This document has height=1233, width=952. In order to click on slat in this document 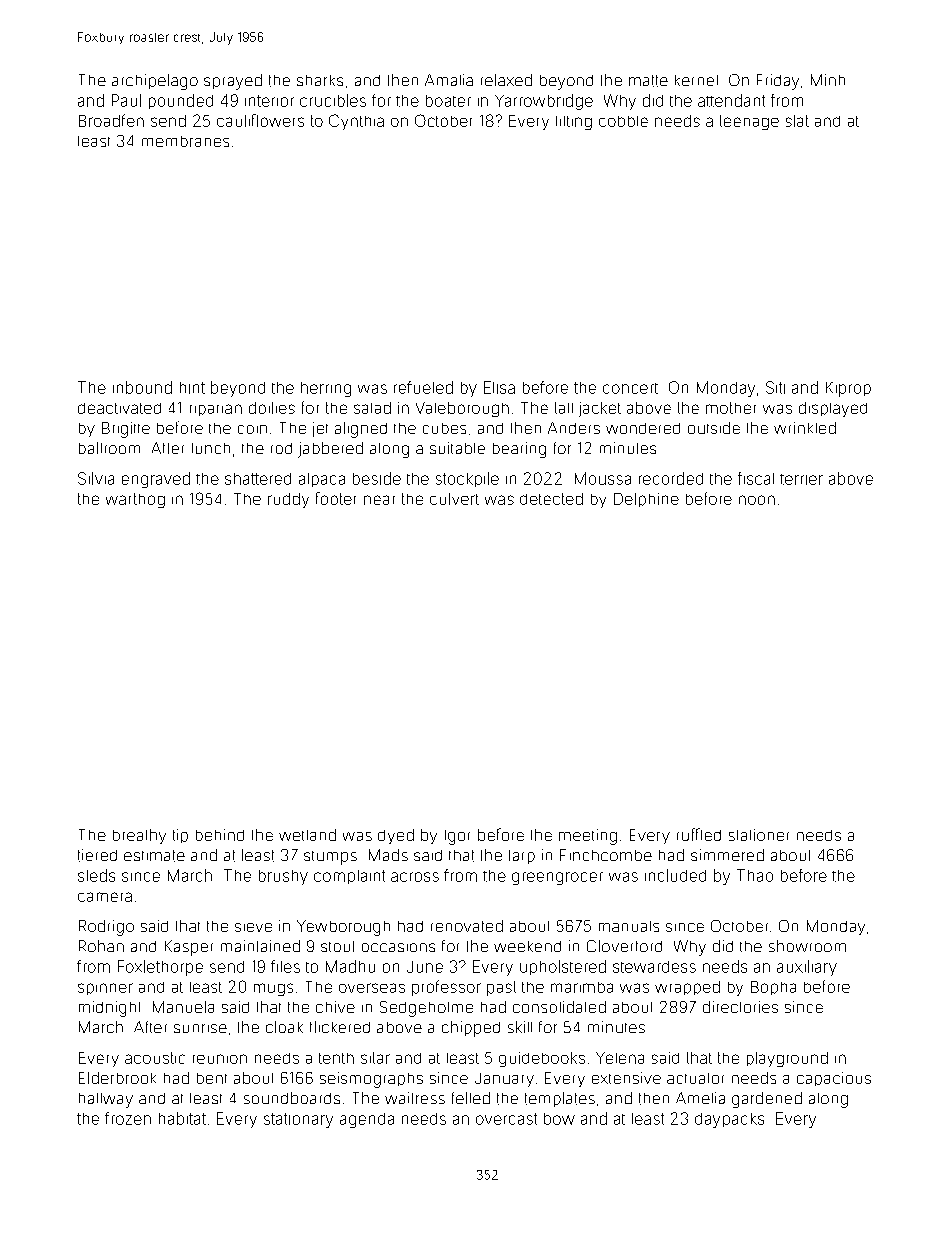, I will do `click(797, 121)`.
